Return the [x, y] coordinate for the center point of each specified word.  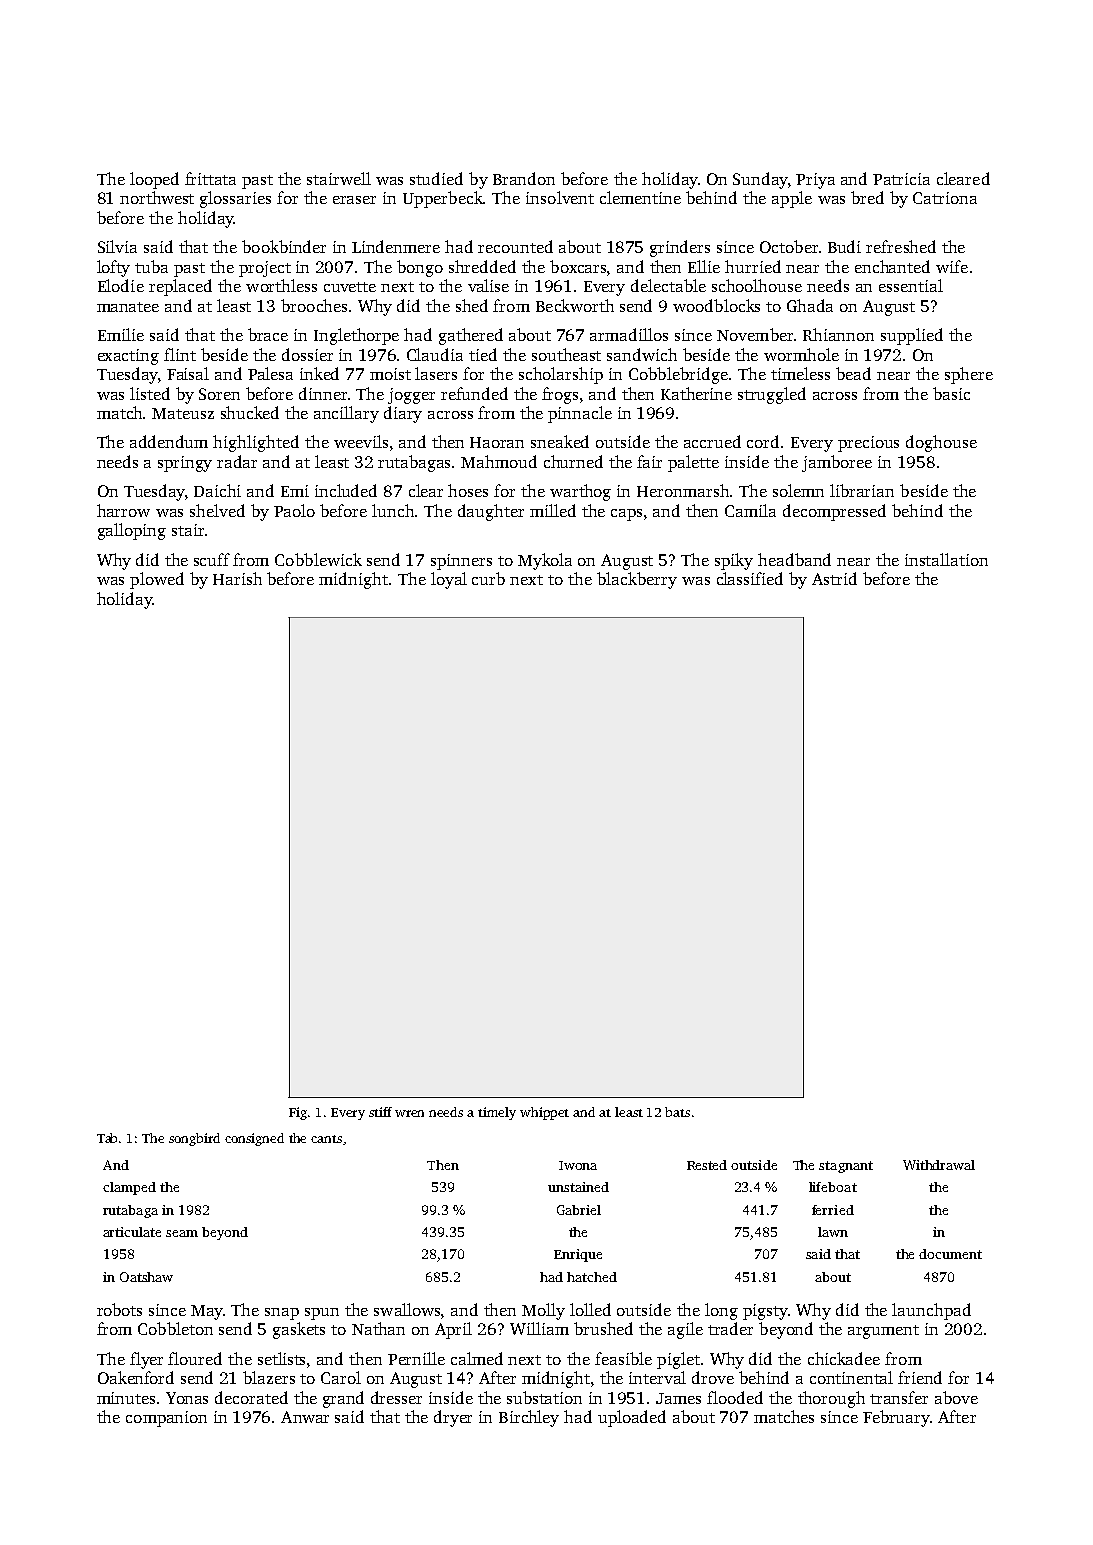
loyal [449, 580]
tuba [151, 266]
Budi [844, 246]
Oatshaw [146, 1277]
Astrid [834, 578]
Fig [298, 1113]
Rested [707, 1165]
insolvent [560, 197]
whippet [544, 1113]
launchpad [931, 1311]
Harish [237, 578]
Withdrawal [939, 1165]
